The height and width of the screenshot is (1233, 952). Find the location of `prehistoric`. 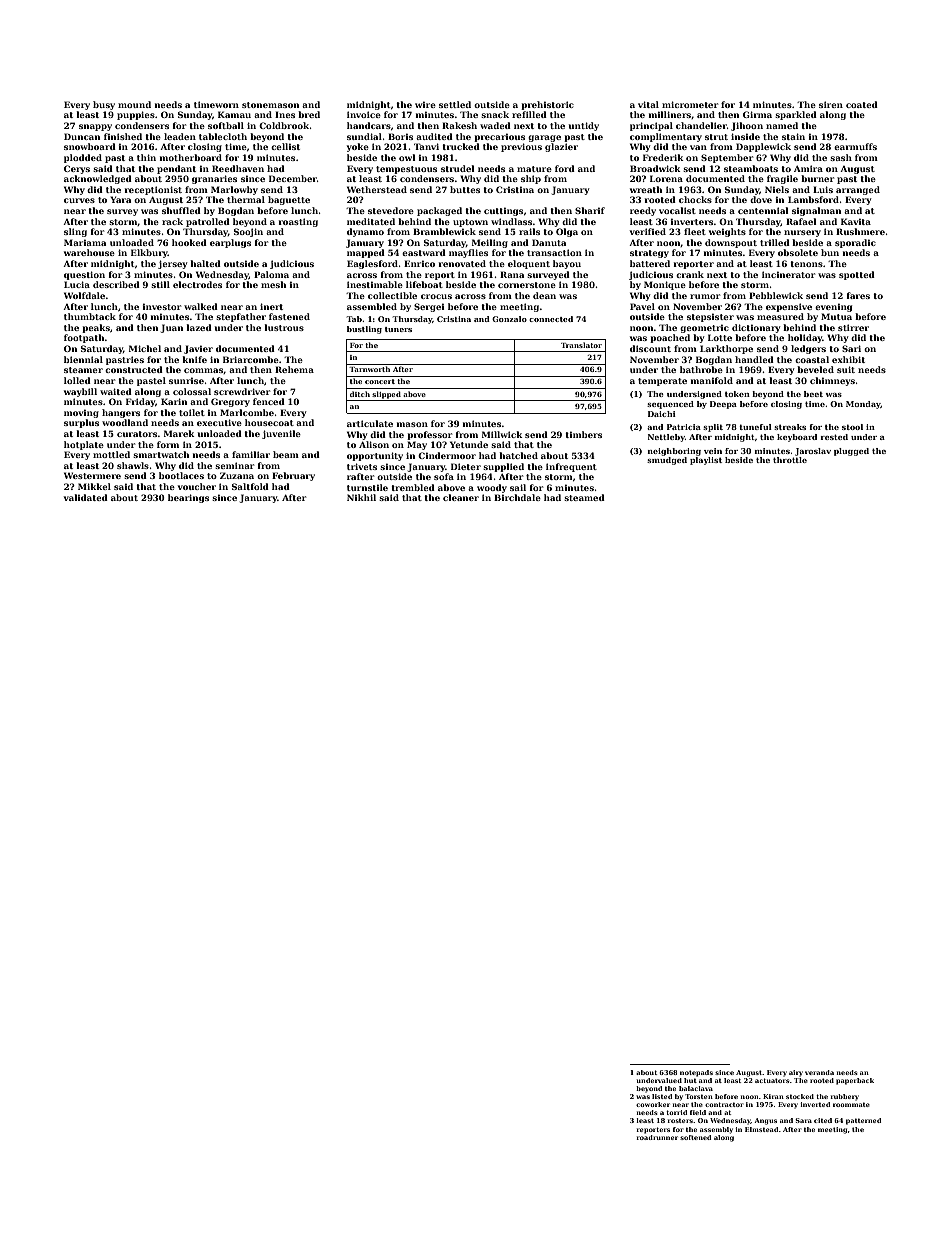

prehistoric is located at coordinates (547, 105).
